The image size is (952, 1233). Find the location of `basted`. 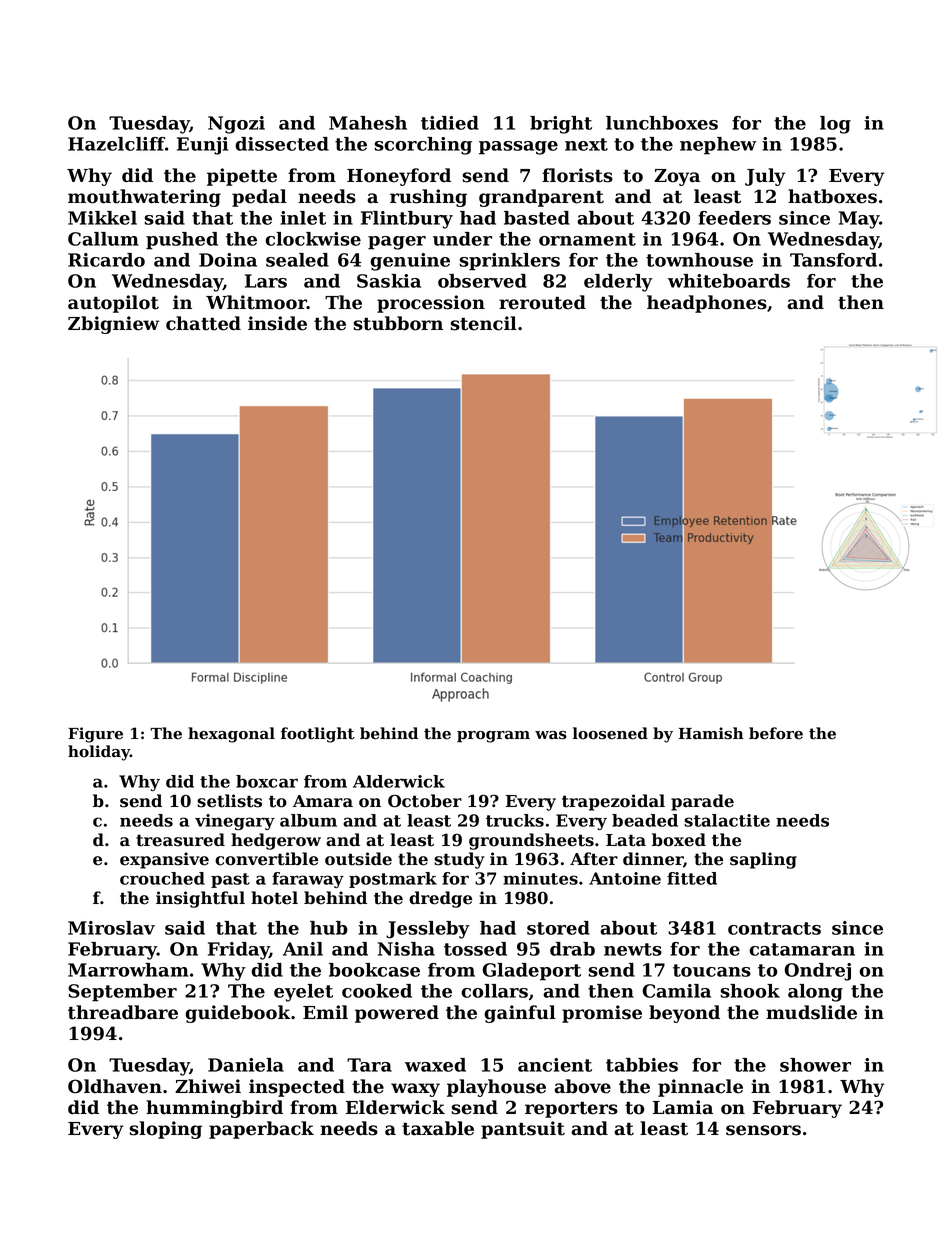

basted is located at coordinates (537, 218).
